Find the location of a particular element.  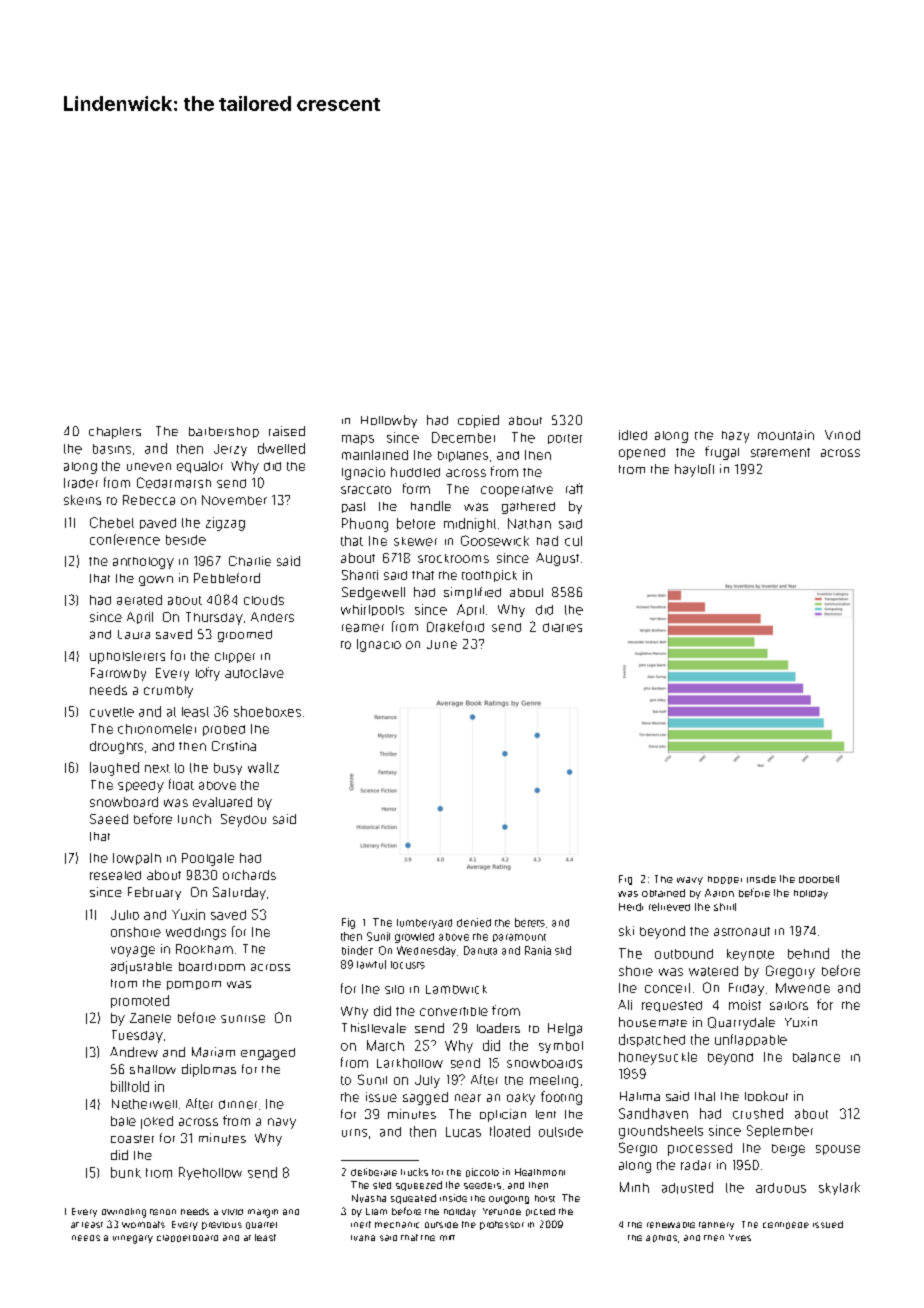

frugal is located at coordinates (722, 453).
